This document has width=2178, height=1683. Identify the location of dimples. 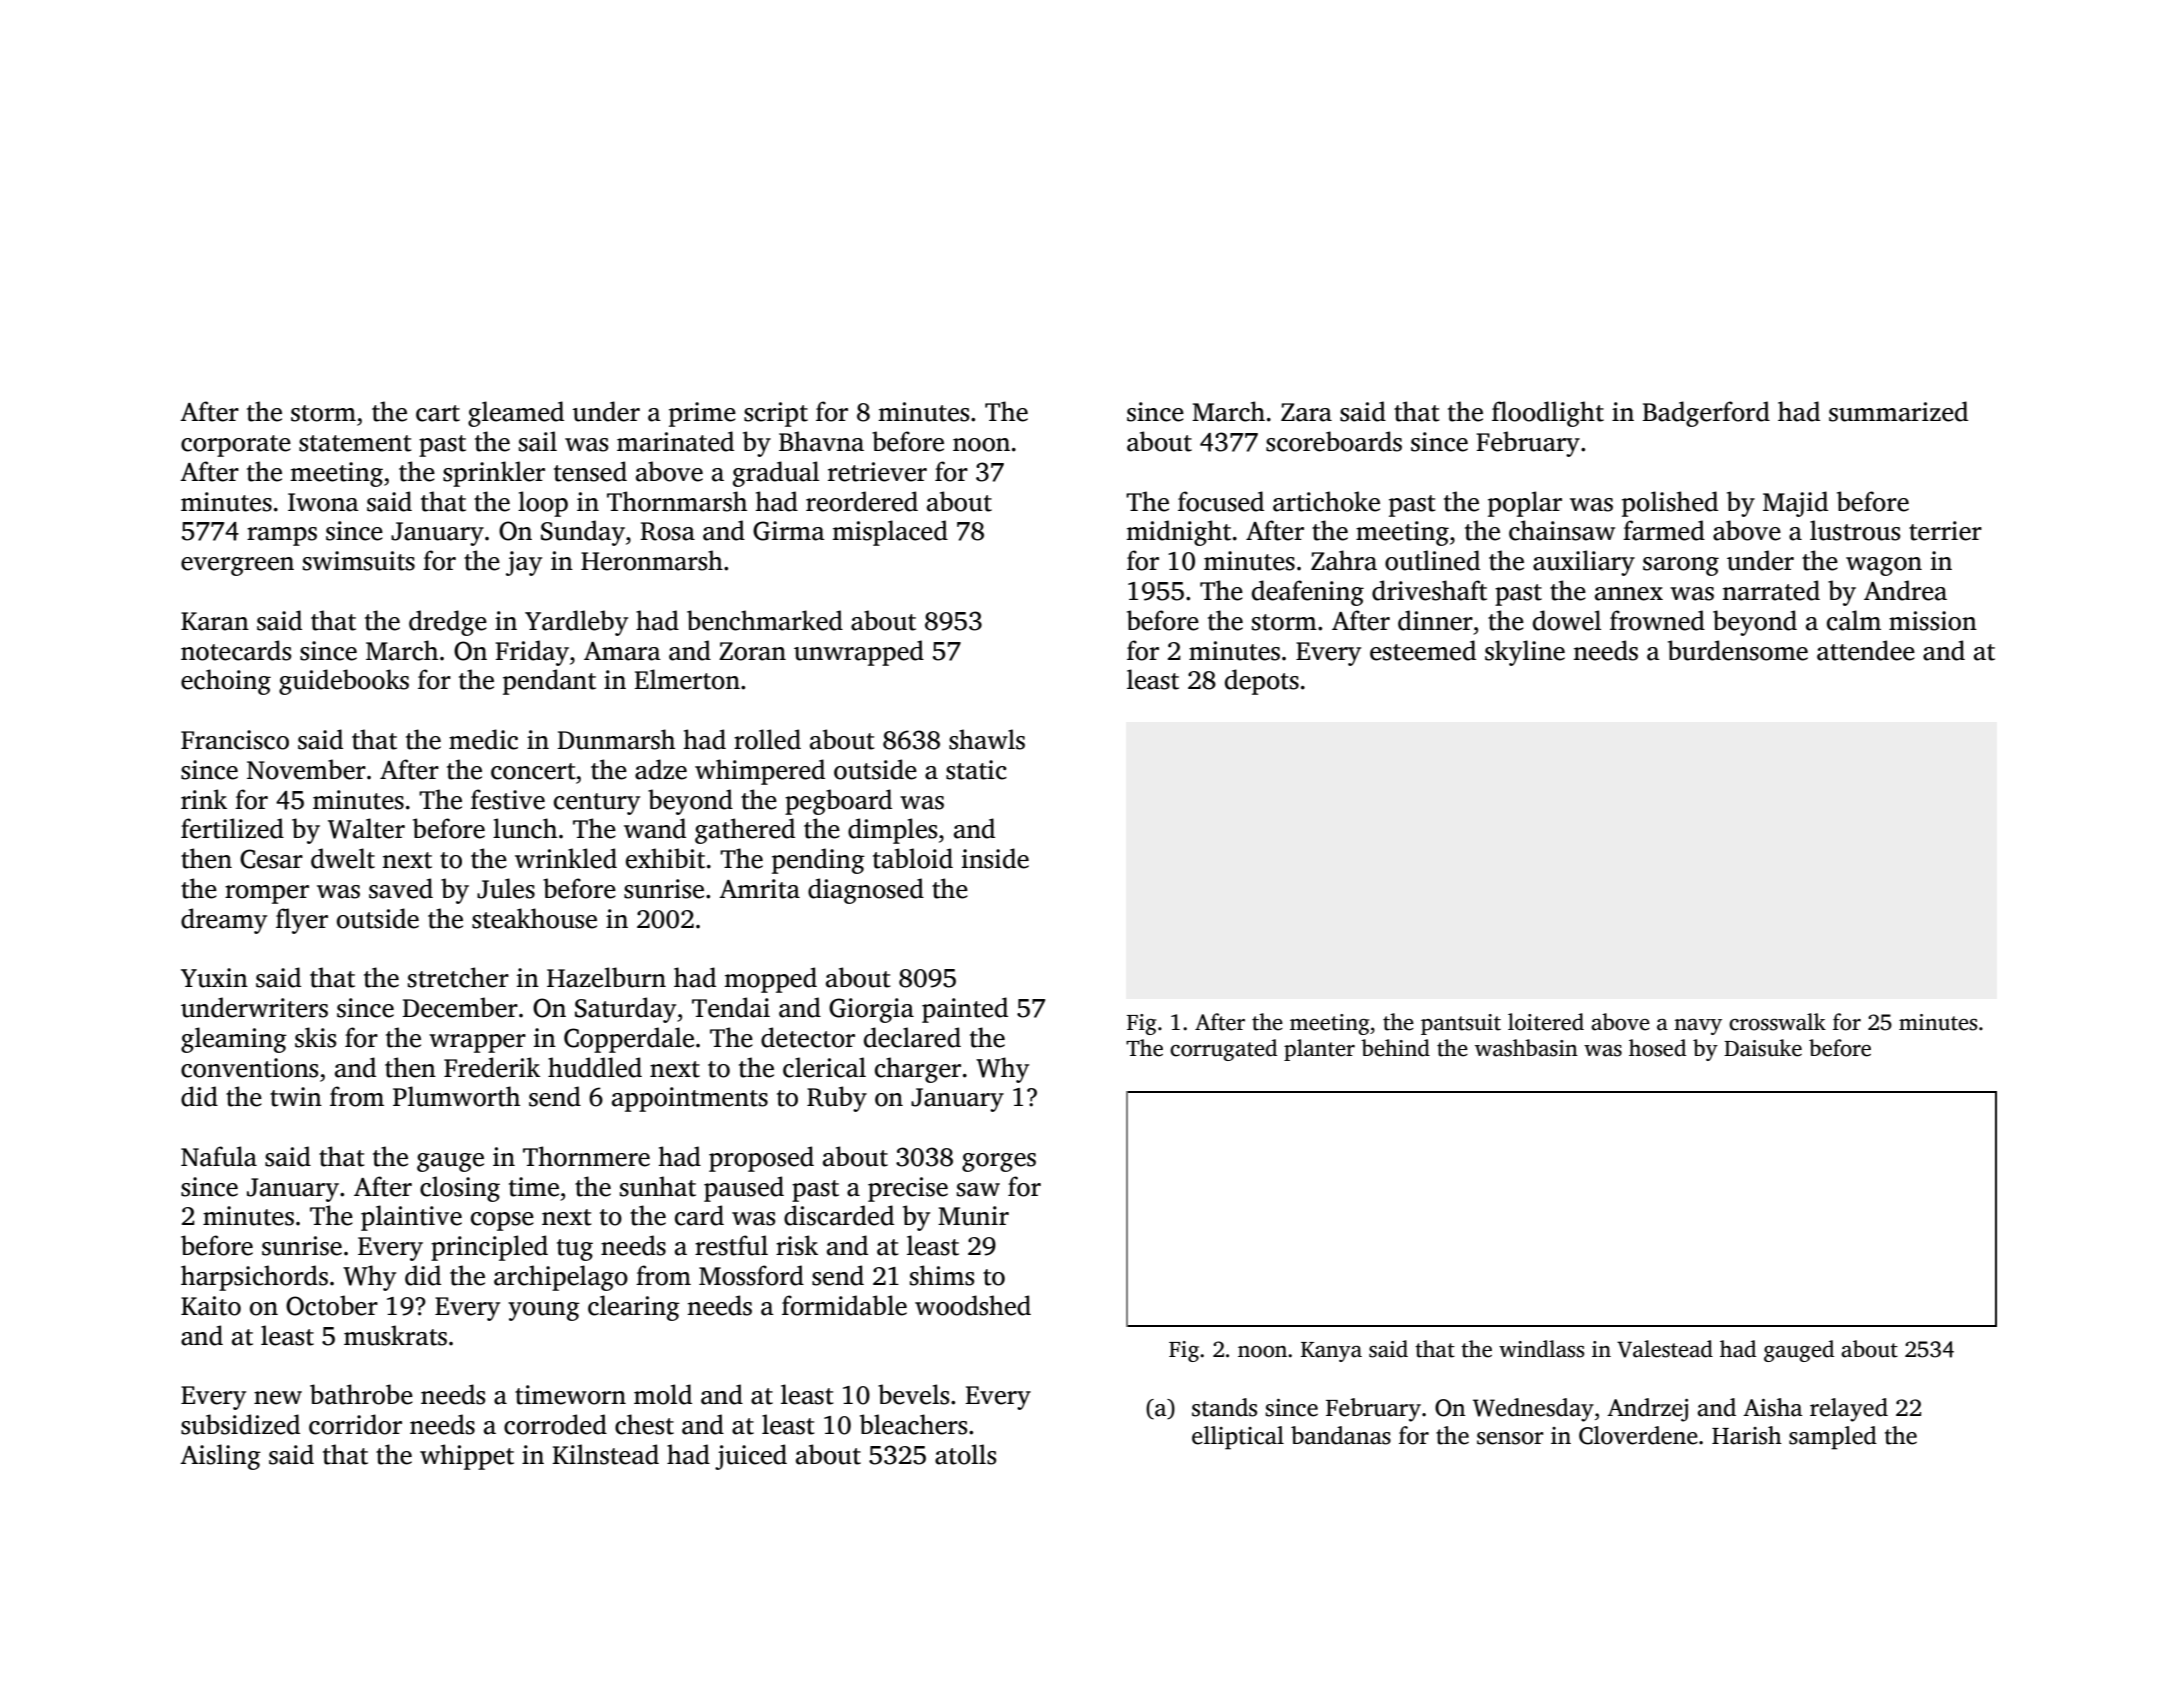
(892, 831).
